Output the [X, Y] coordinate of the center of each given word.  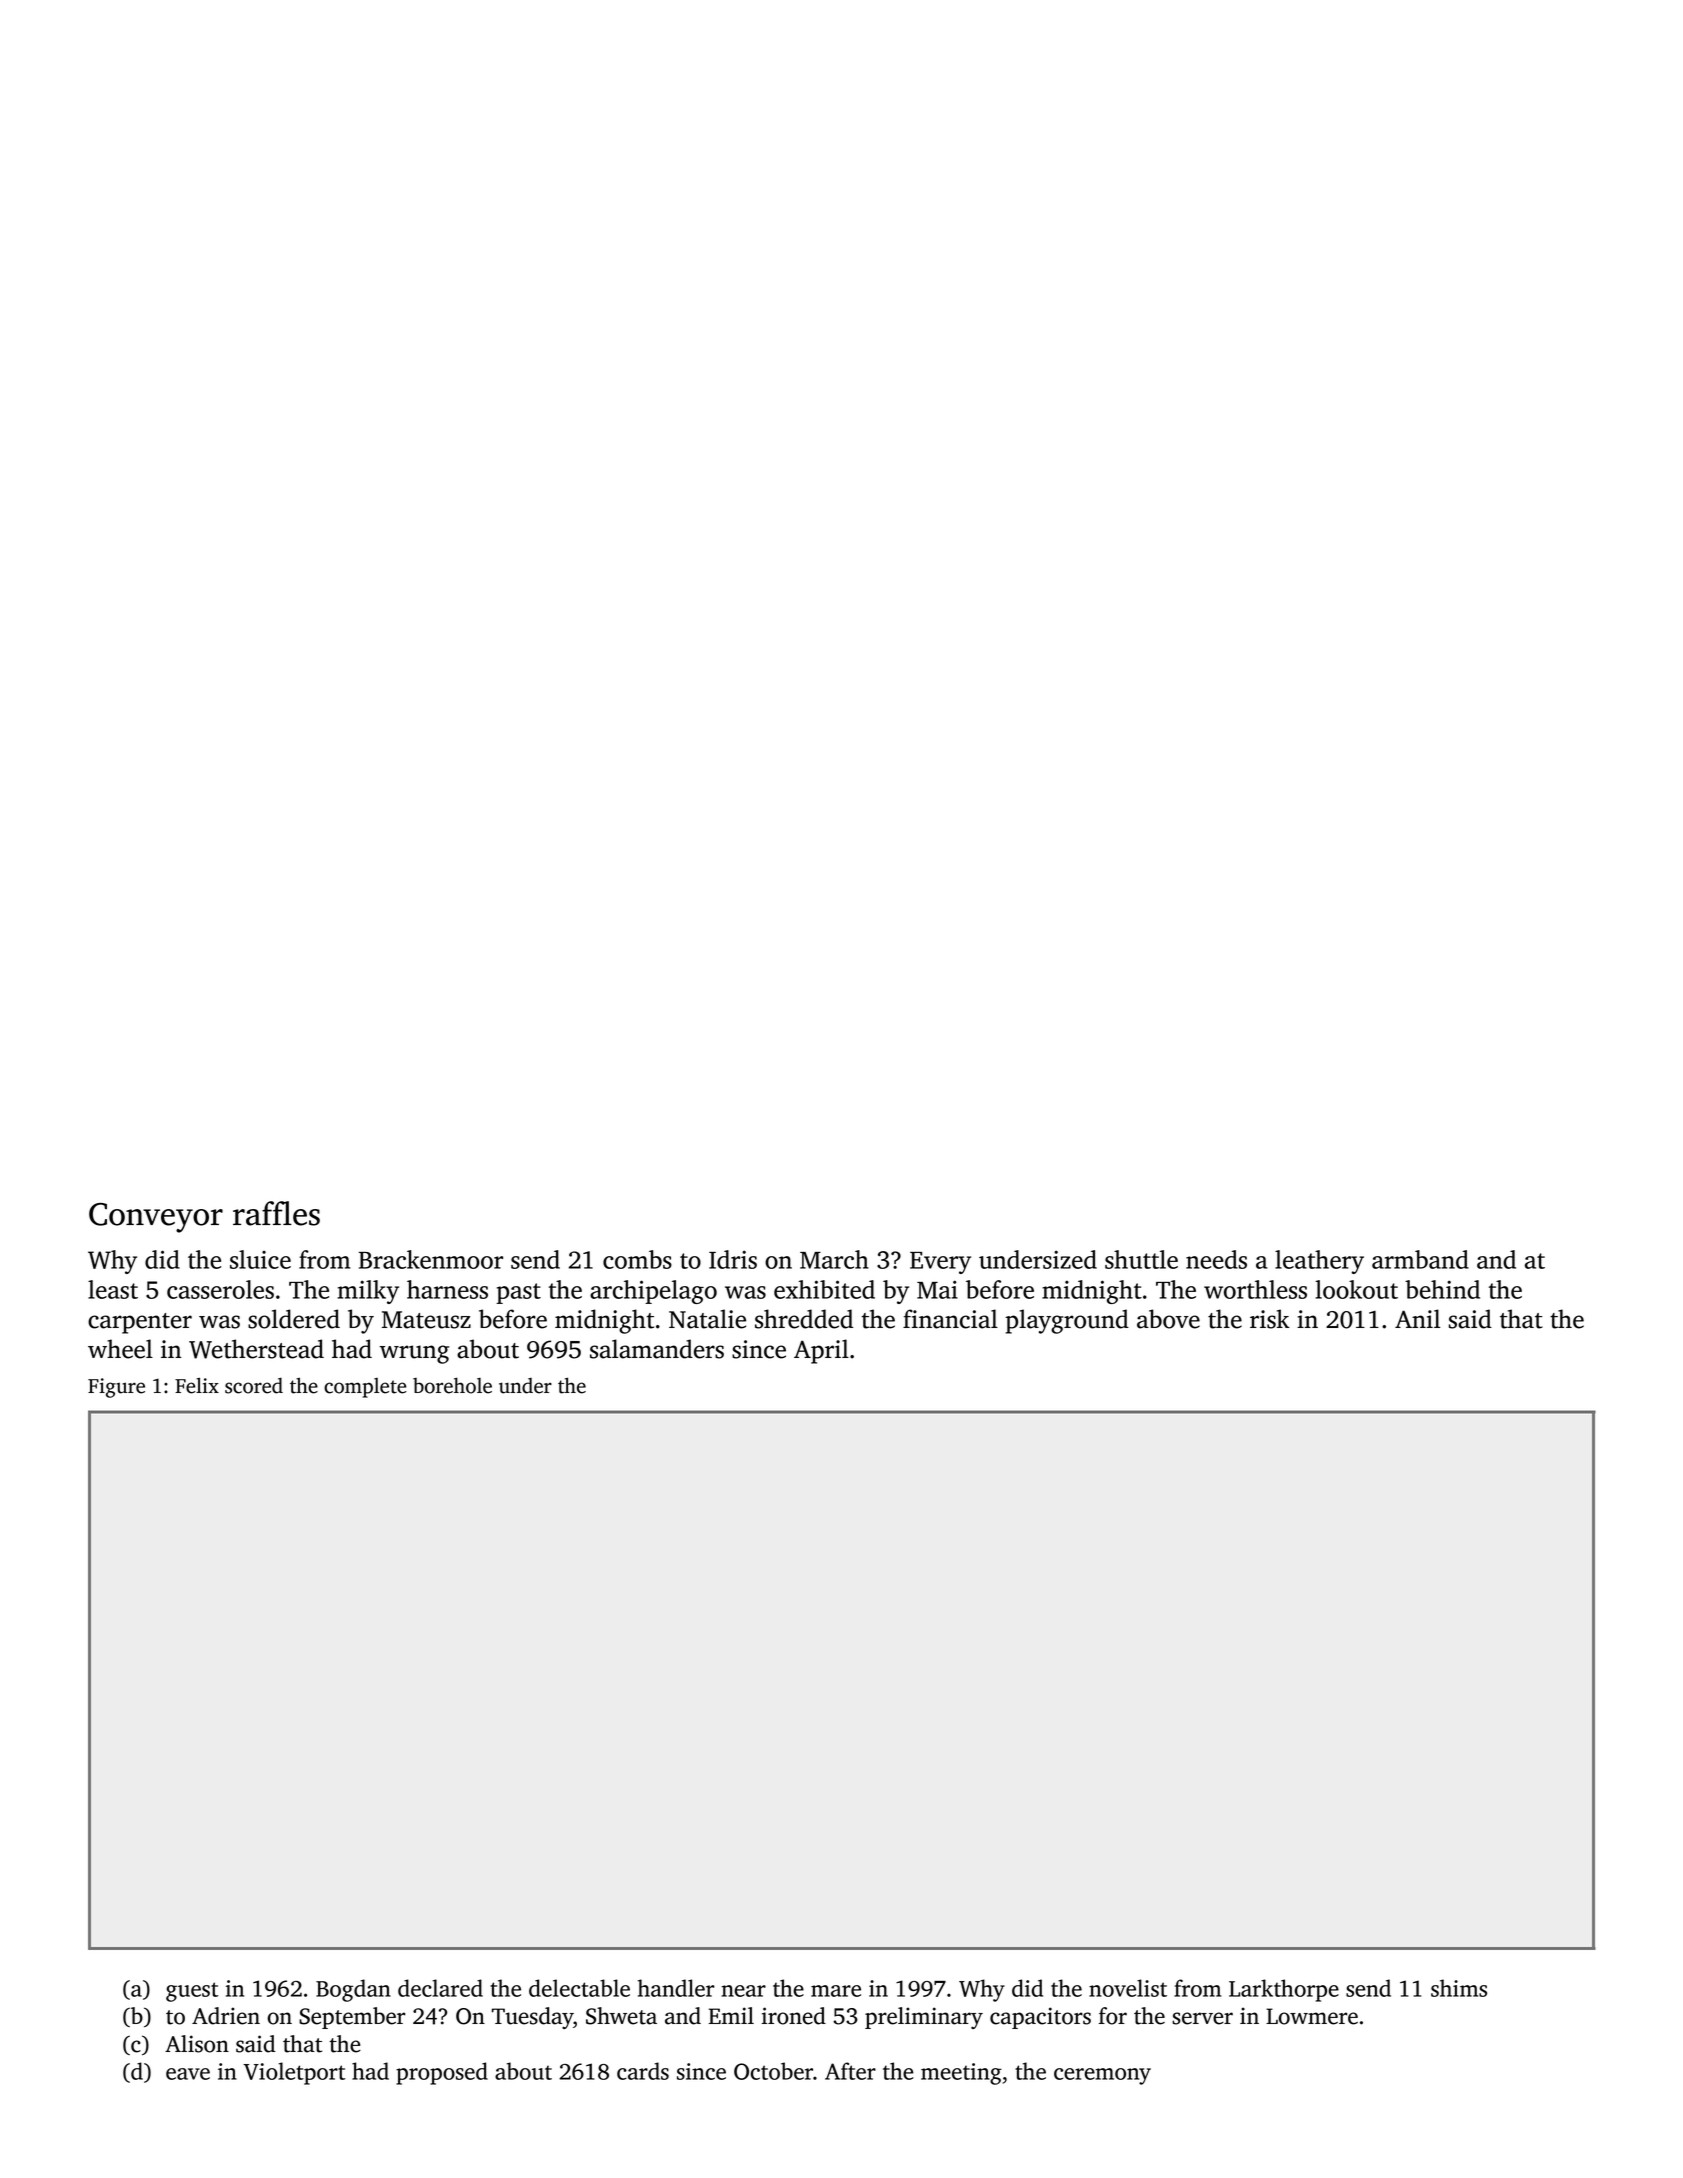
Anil [1417, 1318]
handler [676, 1988]
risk [1270, 1319]
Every [940, 1263]
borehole [452, 1385]
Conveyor [156, 1218]
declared [440, 1988]
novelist [1128, 1988]
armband [1420, 1259]
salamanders [657, 1349]
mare [836, 1991]
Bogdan [353, 1990]
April [821, 1351]
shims [1459, 1988]
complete [365, 1388]
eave [188, 2074]
